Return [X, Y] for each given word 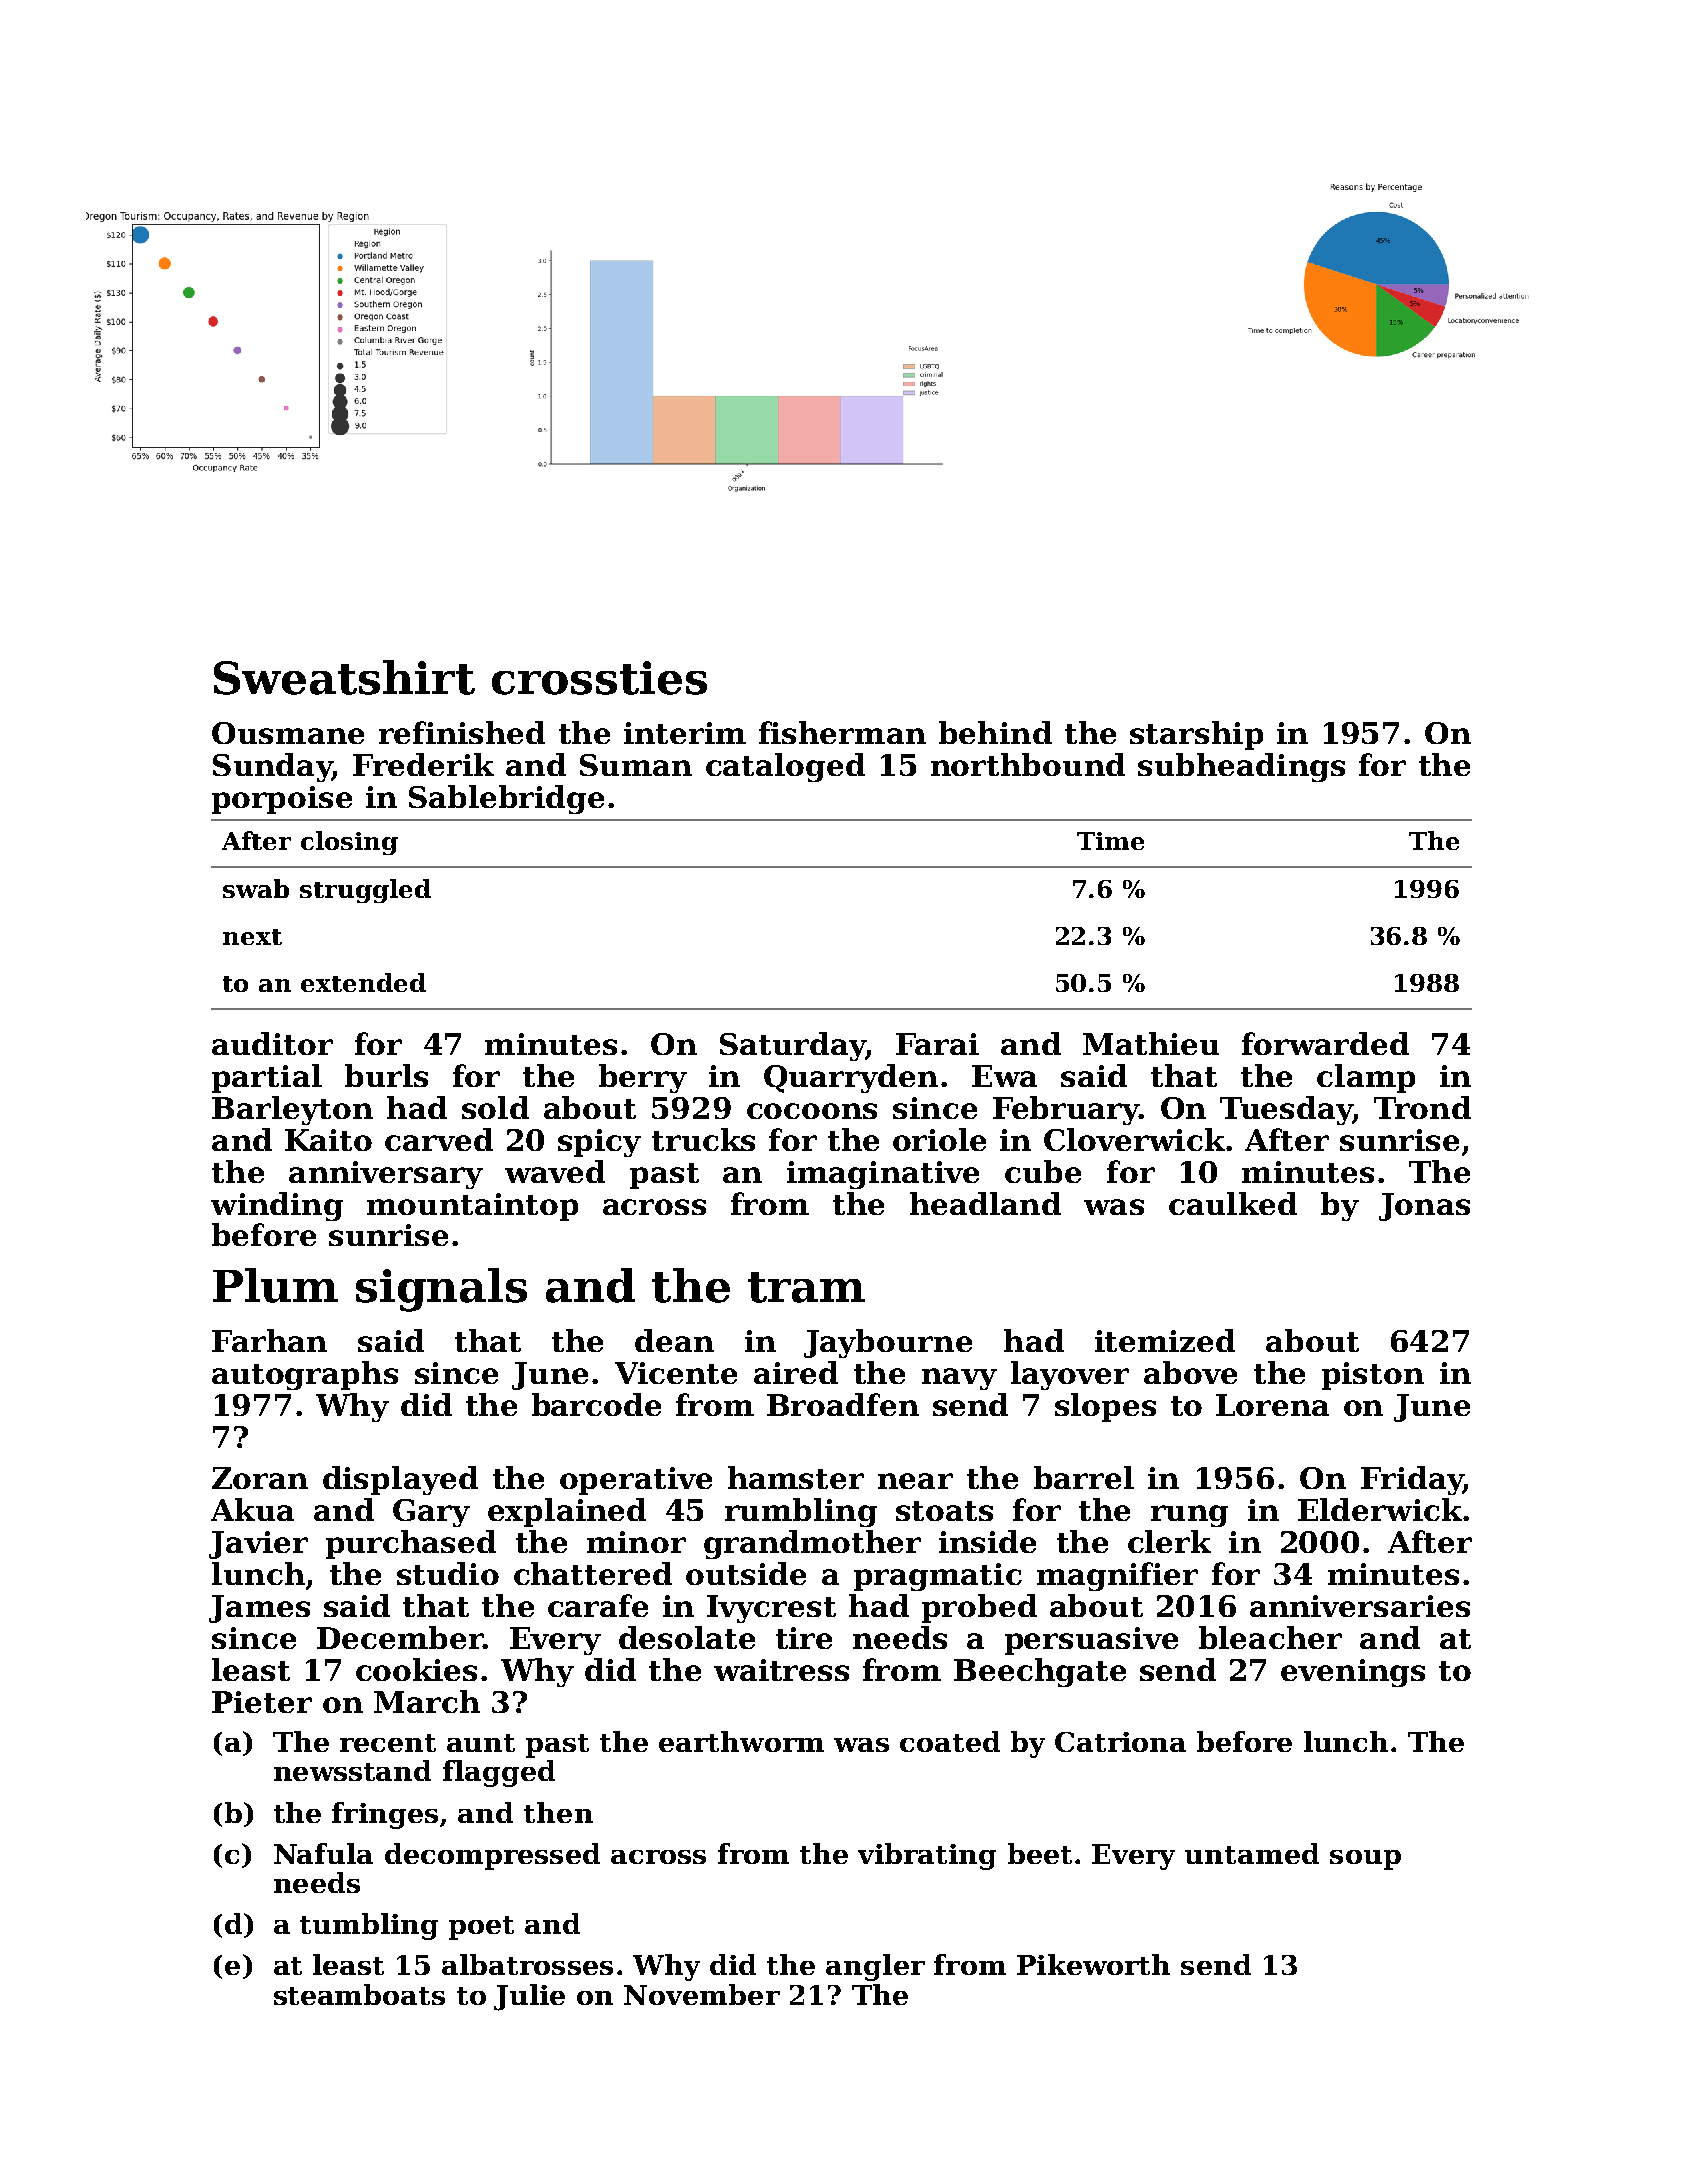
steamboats [359, 1994]
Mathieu [1151, 1043]
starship [1196, 735]
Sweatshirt [344, 677]
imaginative [883, 1175]
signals [441, 1290]
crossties [599, 678]
